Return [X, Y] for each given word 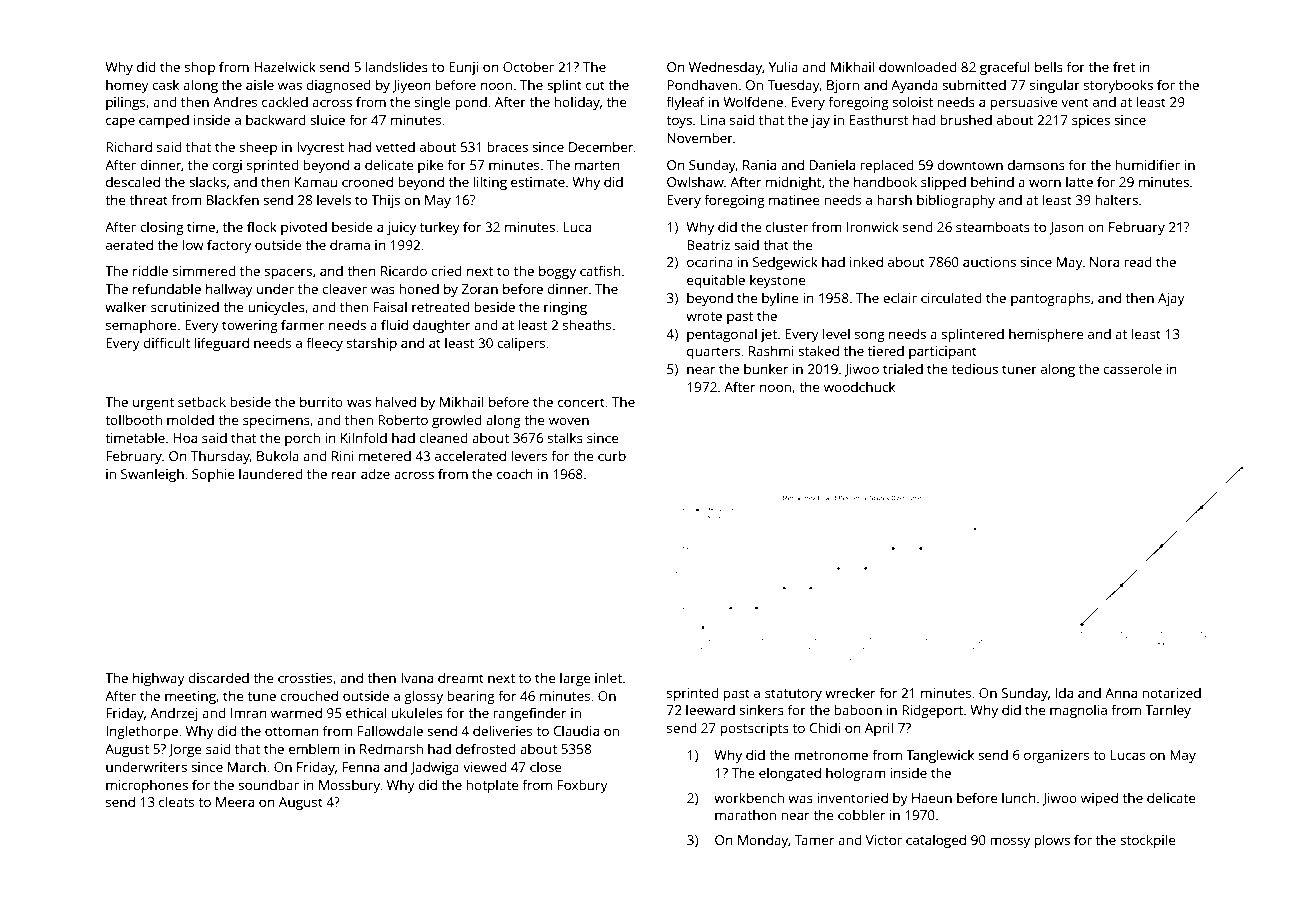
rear [344, 475]
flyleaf [685, 103]
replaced [886, 166]
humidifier [1147, 164]
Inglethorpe [142, 732]
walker [126, 306]
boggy [557, 272]
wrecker [850, 692]
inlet [608, 677]
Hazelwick [285, 66]
